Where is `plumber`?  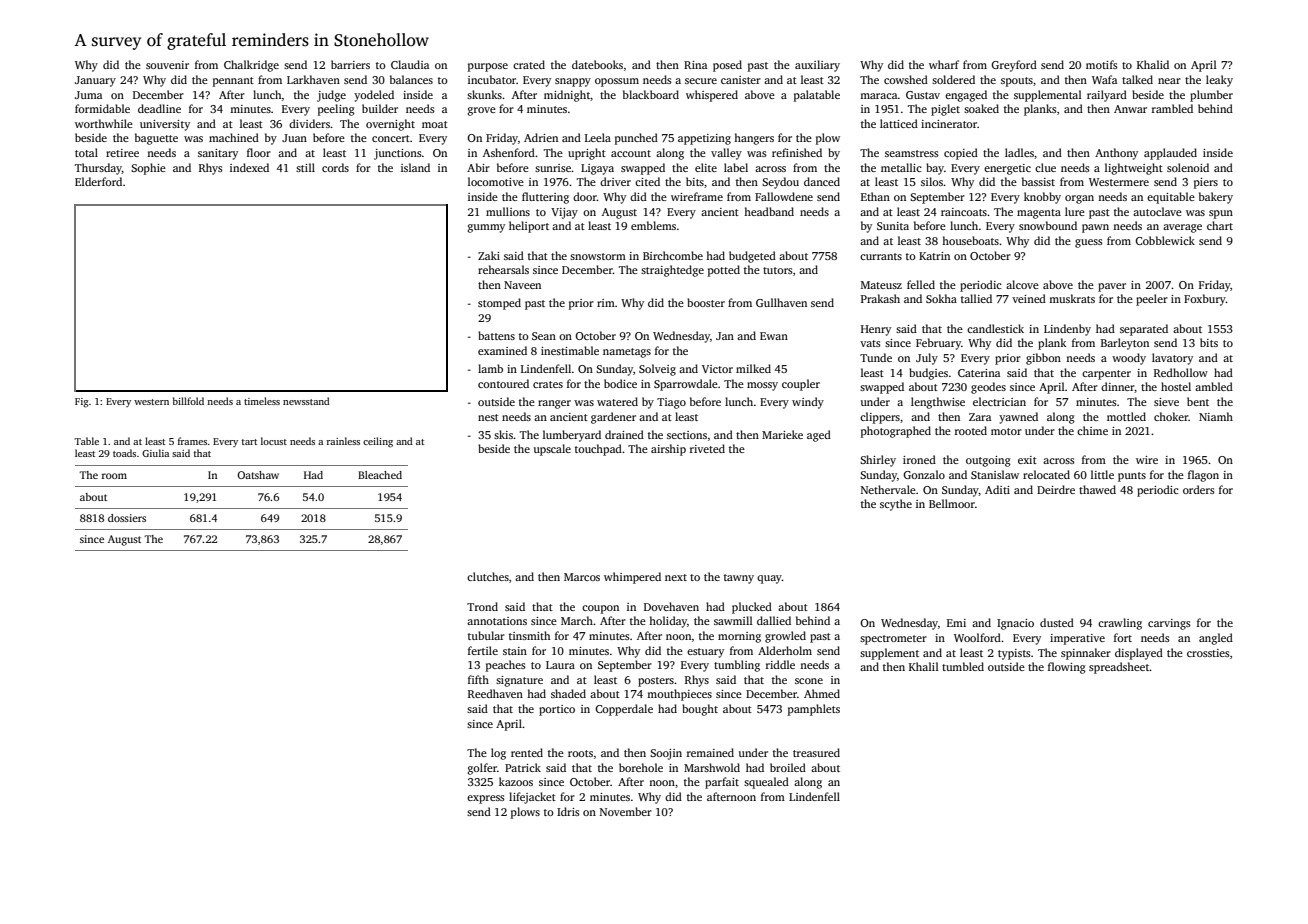 plumber is located at coordinates (1211, 96).
